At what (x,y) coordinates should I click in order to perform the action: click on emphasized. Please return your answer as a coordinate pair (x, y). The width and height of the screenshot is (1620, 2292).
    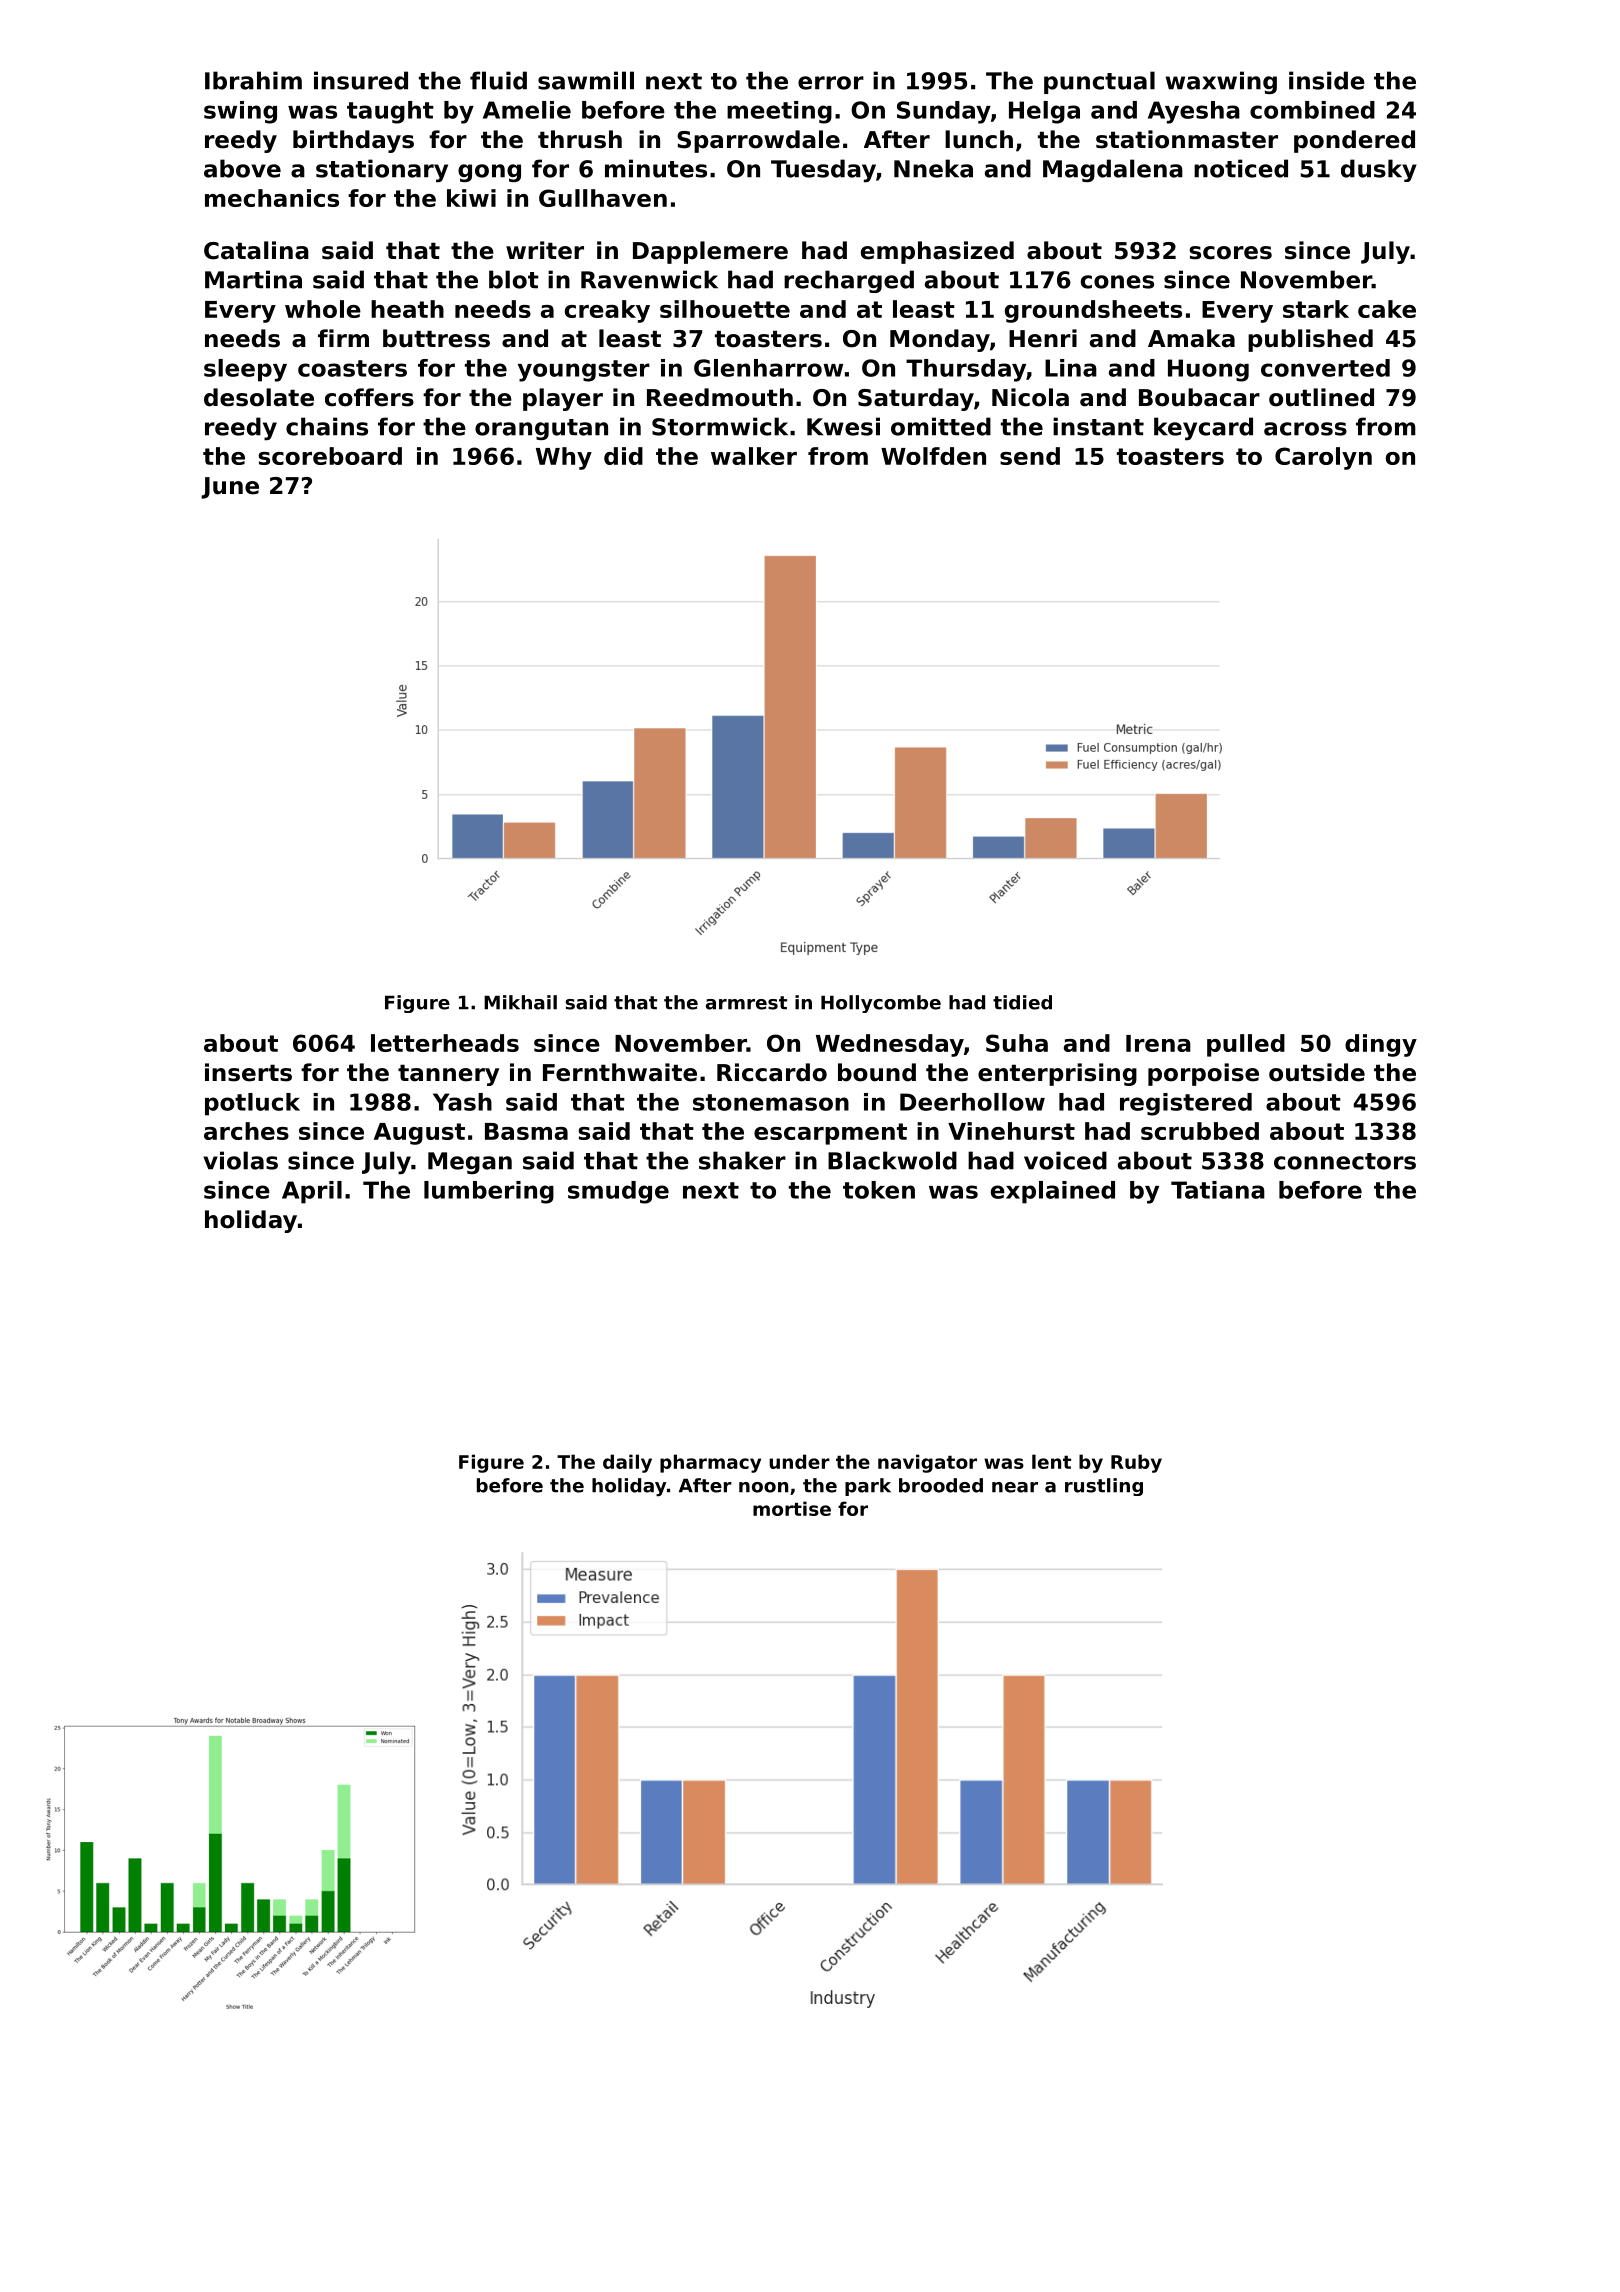
    Looking at the image, I should click on (937, 252).
